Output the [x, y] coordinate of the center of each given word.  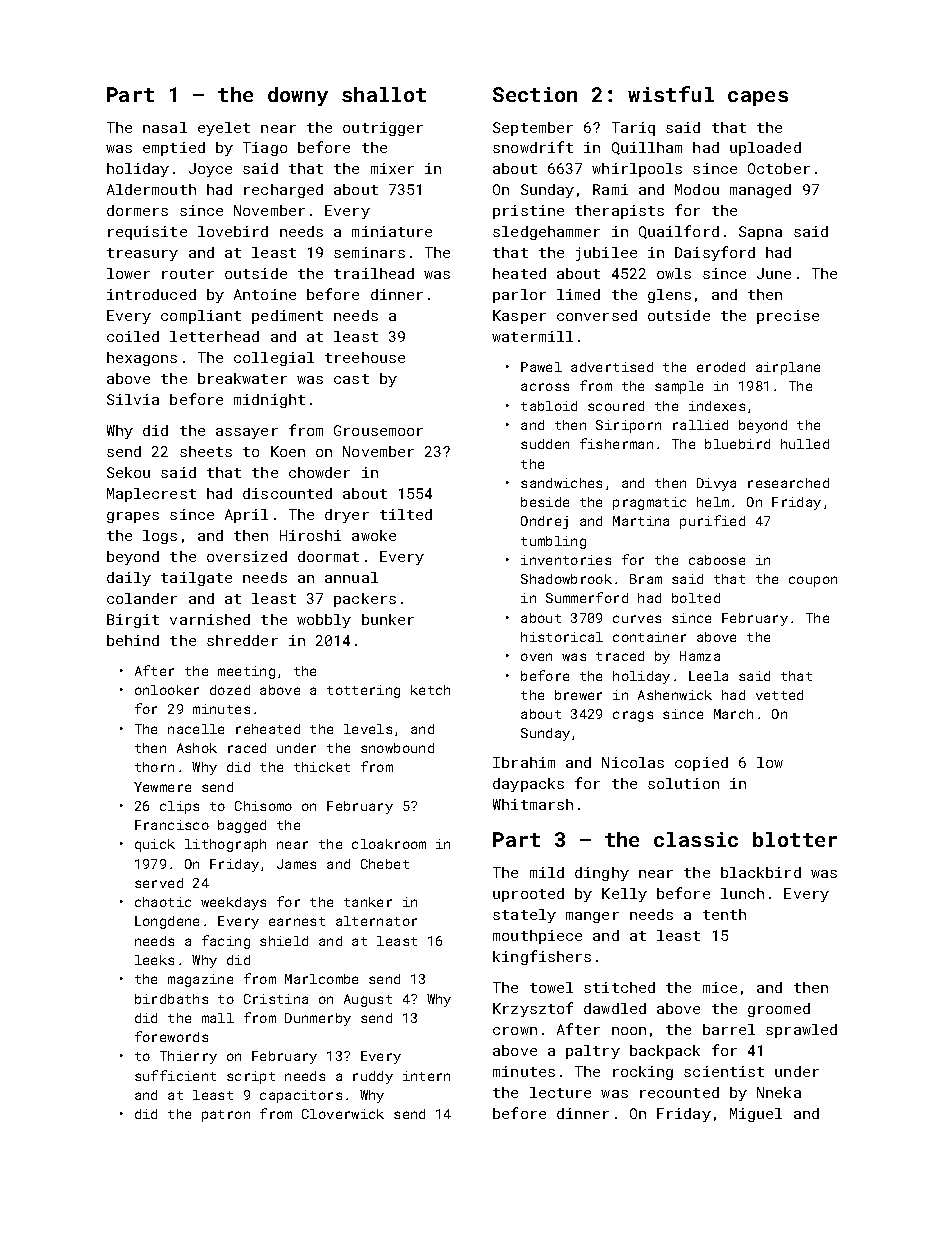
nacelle [196, 729]
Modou [697, 189]
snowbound [397, 748]
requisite [147, 233]
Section [535, 94]
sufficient [175, 1075]
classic [696, 839]
